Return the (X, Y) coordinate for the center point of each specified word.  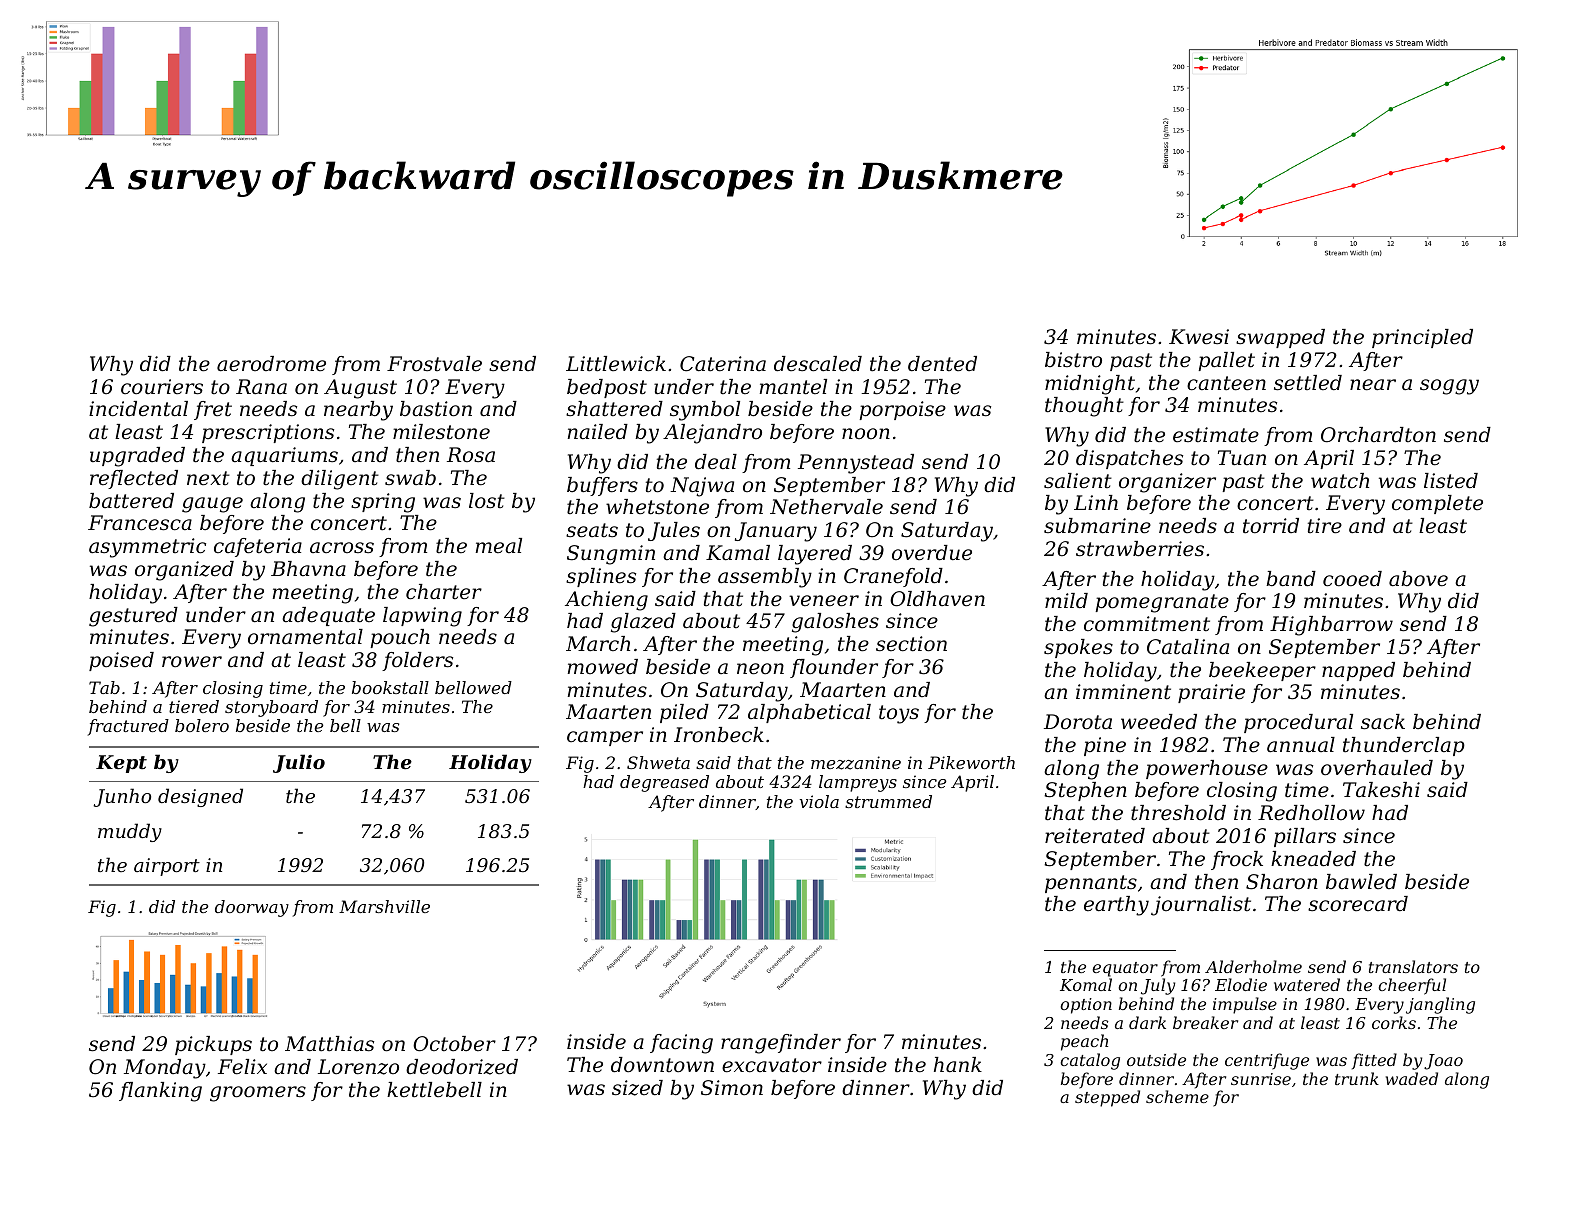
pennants (1091, 884)
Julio (299, 763)
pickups (213, 1045)
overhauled (1377, 768)
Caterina (723, 364)
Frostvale (434, 364)
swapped (1280, 338)
